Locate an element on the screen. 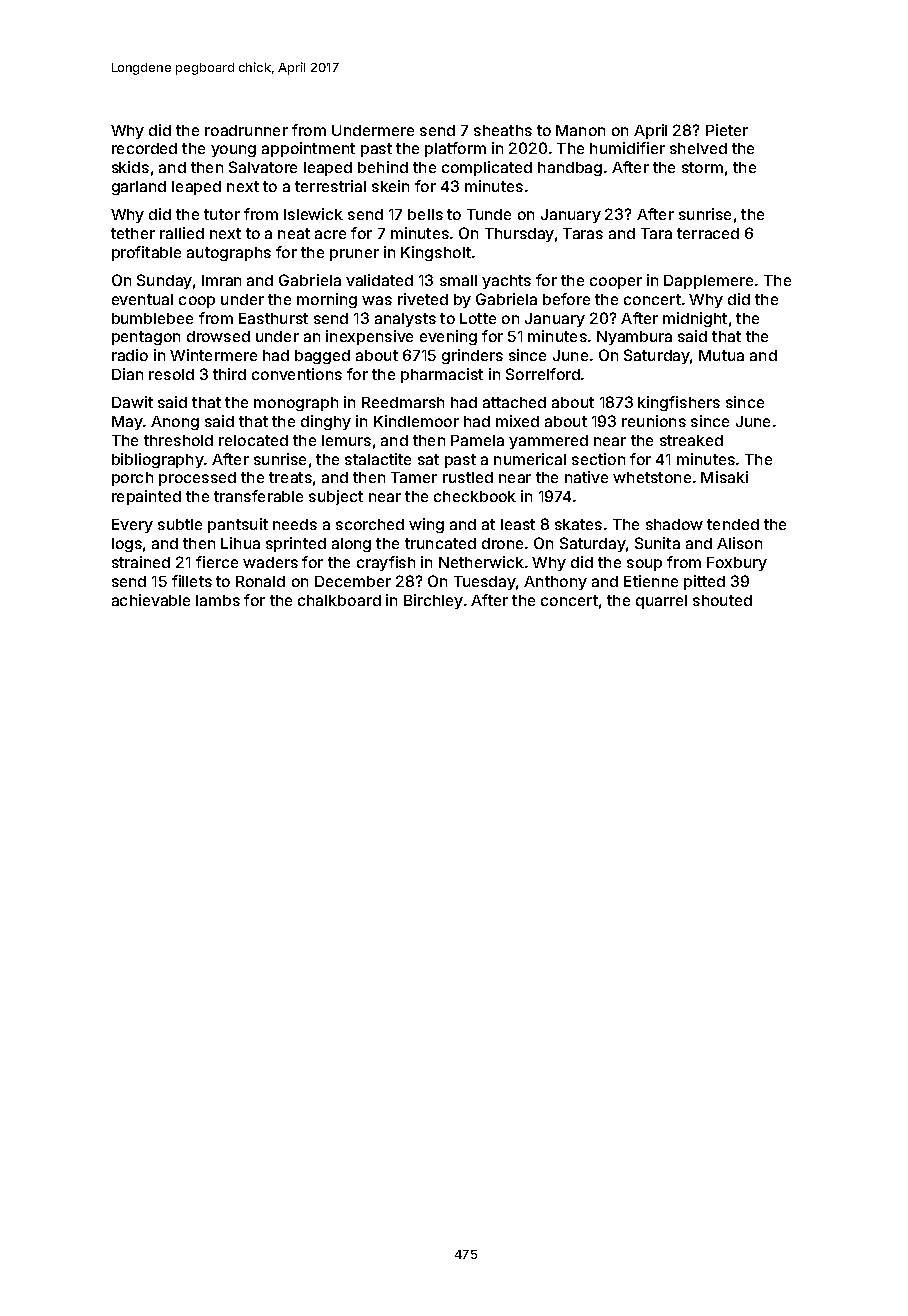 The image size is (908, 1316). Kingsholt is located at coordinates (436, 253).
